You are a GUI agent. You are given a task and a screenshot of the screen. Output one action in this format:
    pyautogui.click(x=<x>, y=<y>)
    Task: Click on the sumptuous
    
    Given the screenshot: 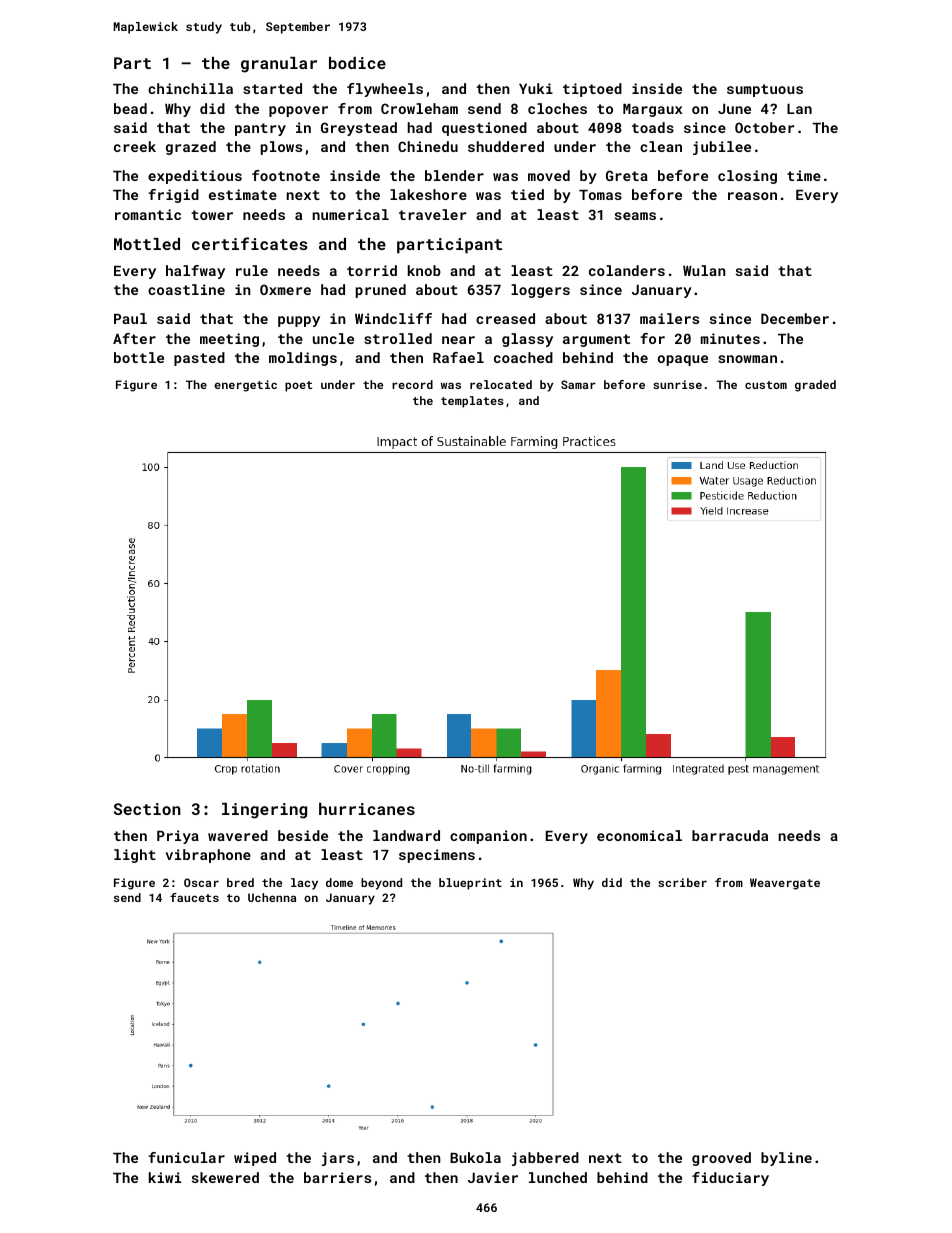 What is the action you would take?
    pyautogui.click(x=765, y=90)
